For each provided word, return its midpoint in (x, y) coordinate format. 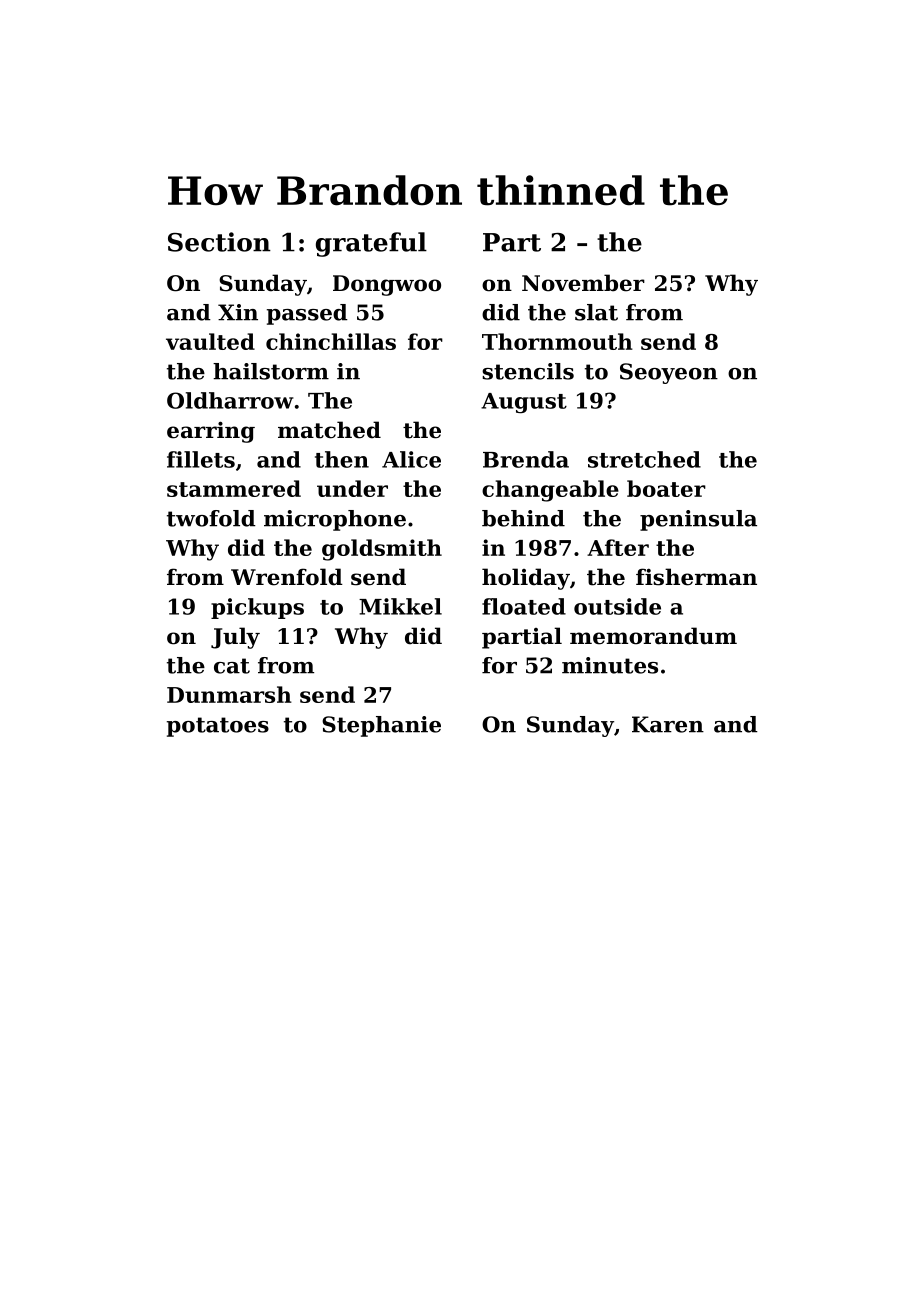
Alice (411, 459)
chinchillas (331, 341)
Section (219, 242)
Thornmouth (557, 341)
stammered (234, 488)
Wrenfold (287, 577)
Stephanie (381, 726)
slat (596, 312)
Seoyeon (669, 373)
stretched (644, 459)
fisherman (696, 577)
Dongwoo (387, 285)
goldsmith (382, 550)
